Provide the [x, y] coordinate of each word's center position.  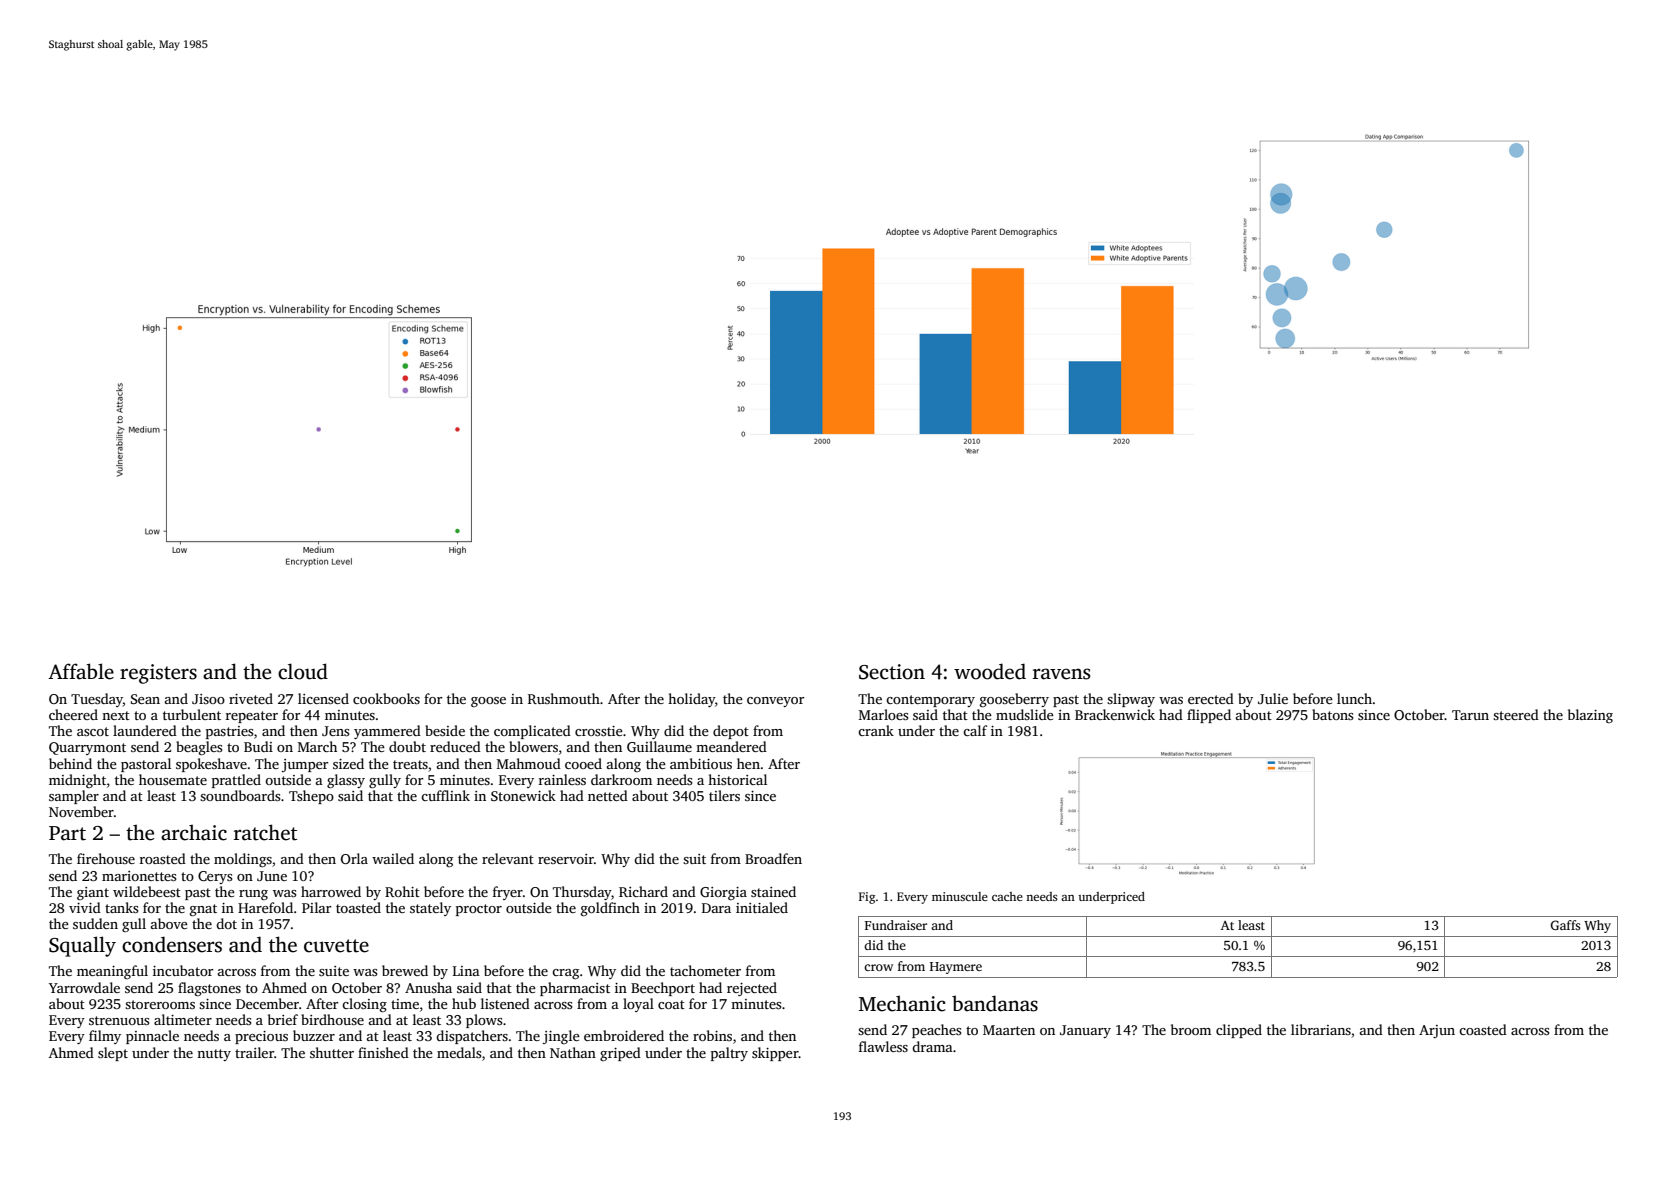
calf [975, 730]
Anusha [428, 987]
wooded [990, 671]
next [116, 715]
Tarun [1470, 715]
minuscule [960, 896]
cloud [303, 671]
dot [226, 923]
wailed [393, 858]
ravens [1061, 674]
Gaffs [1565, 925]
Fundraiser [896, 925]
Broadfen [773, 858]
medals [459, 1052]
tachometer [705, 970]
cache [1007, 896]
